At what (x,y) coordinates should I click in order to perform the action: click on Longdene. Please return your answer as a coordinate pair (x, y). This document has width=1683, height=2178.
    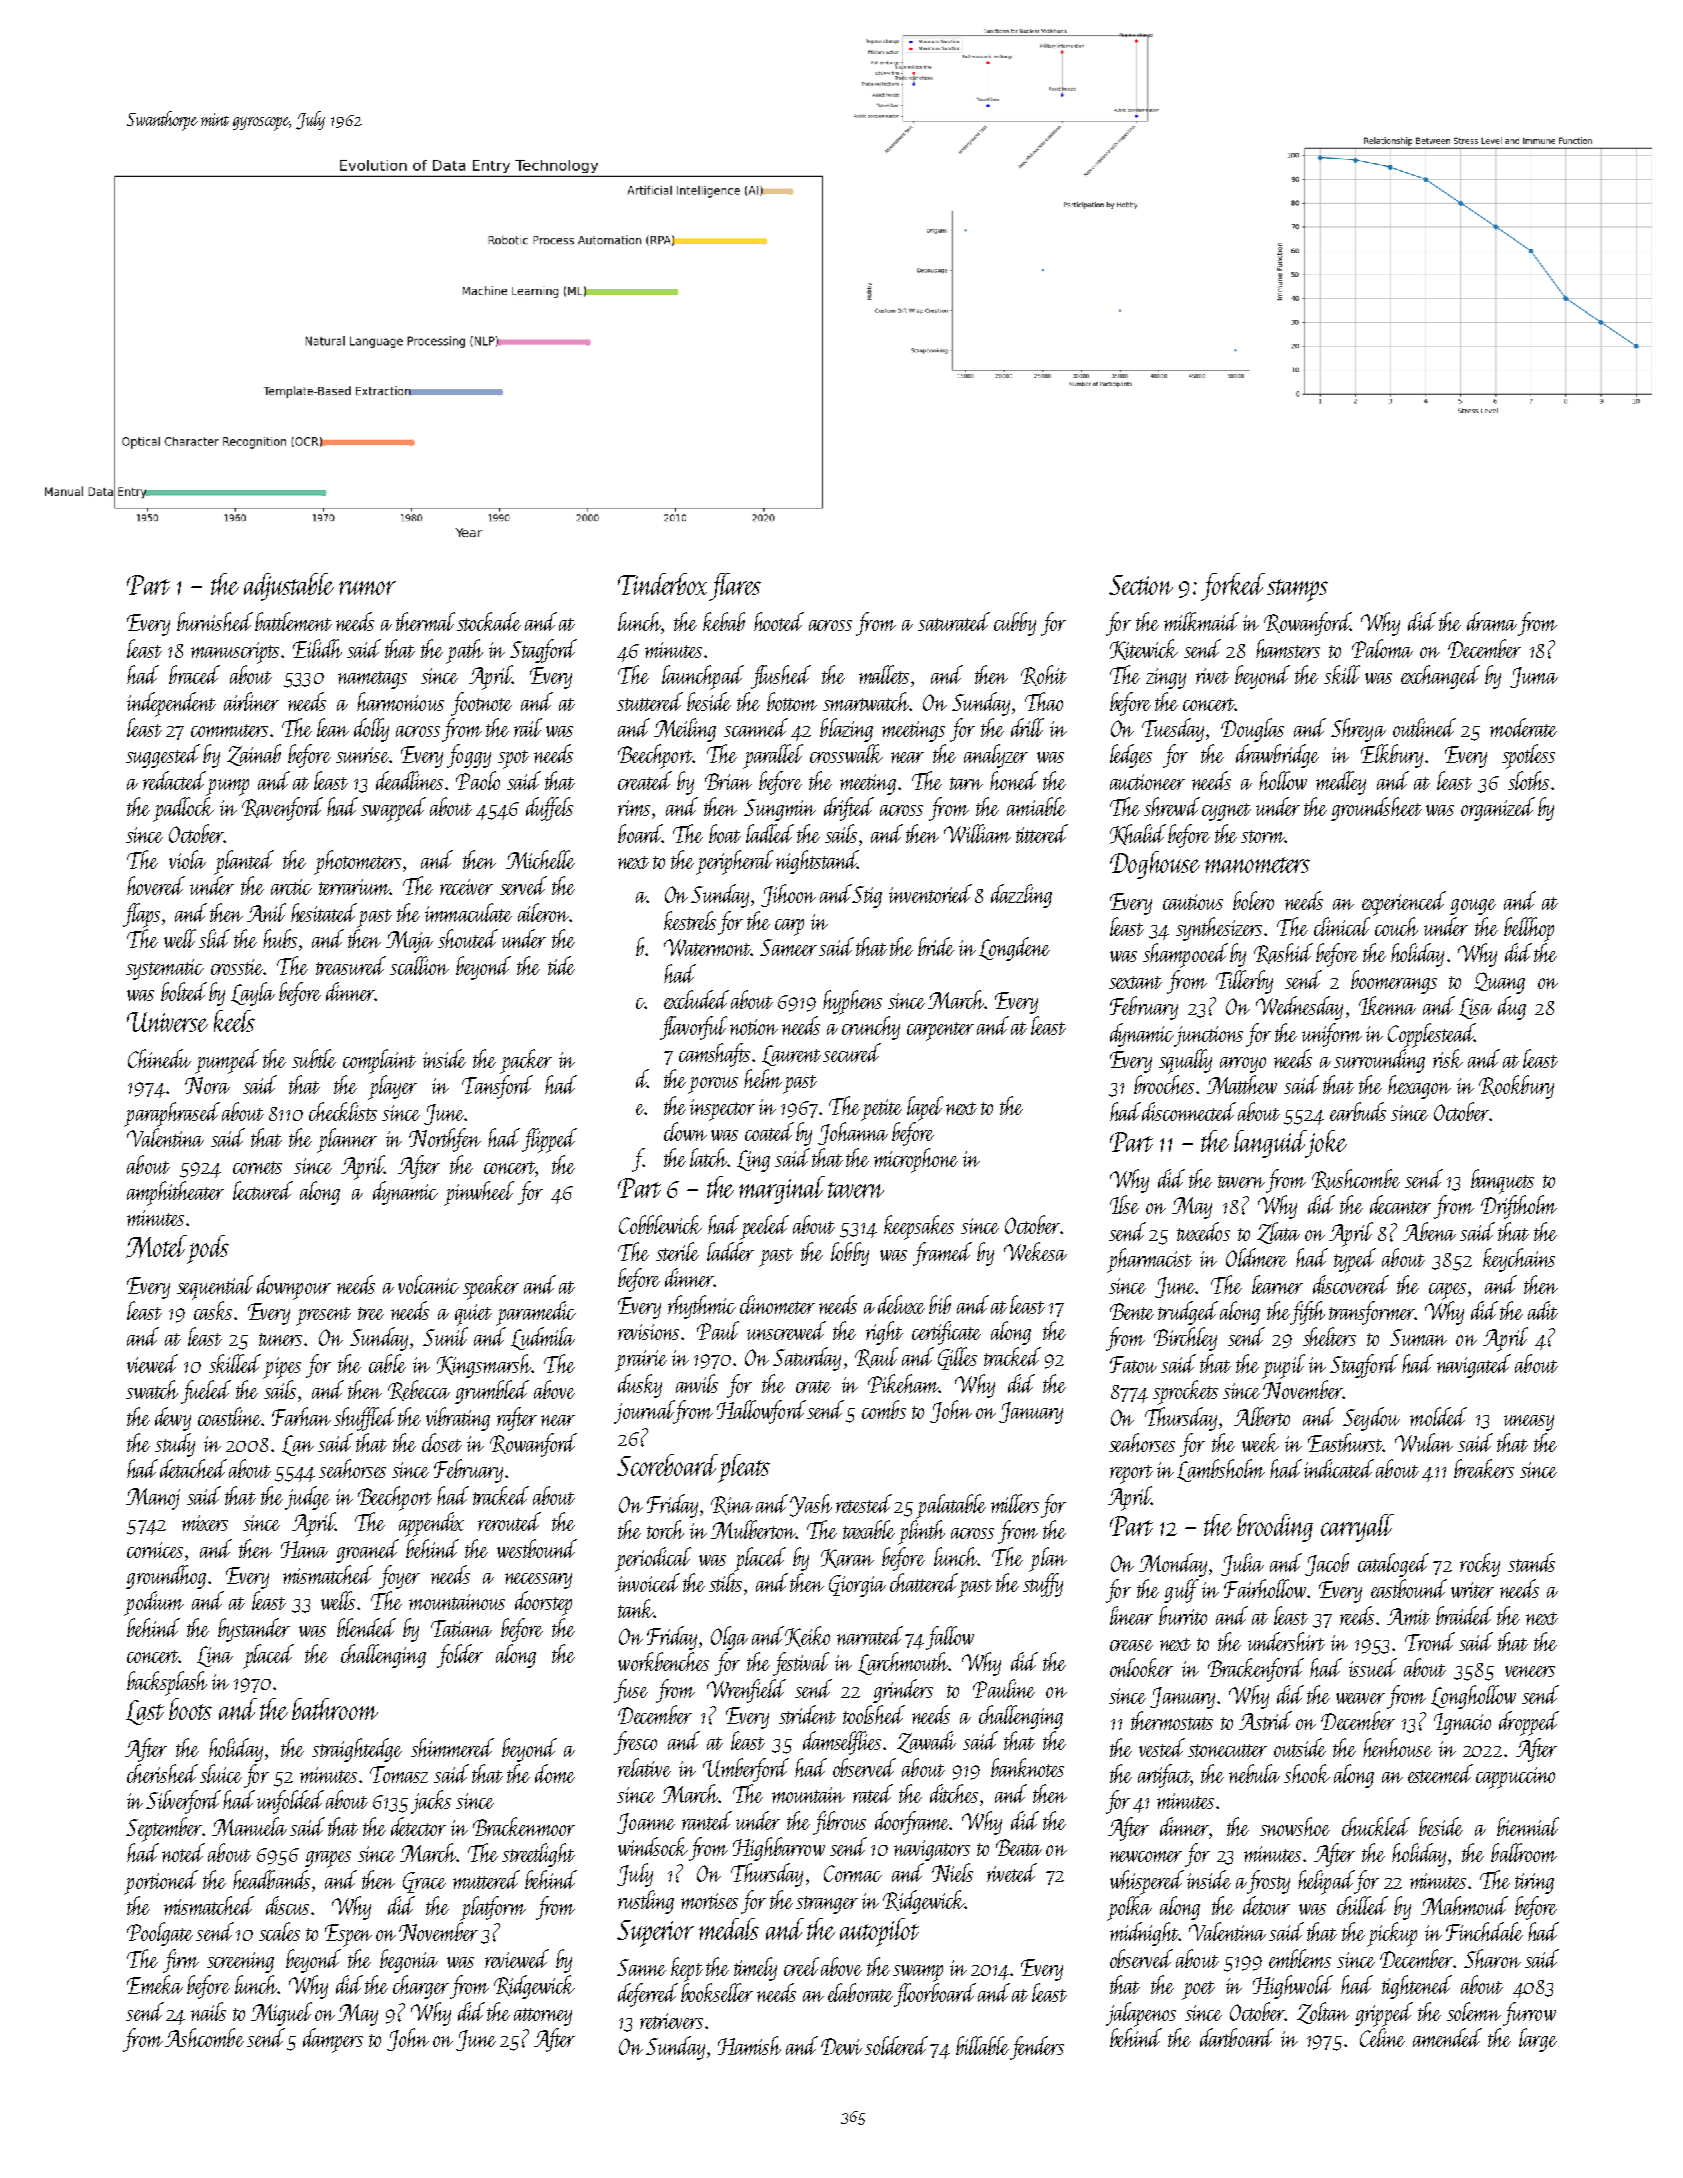
    Looking at the image, I should click on (1014, 949).
